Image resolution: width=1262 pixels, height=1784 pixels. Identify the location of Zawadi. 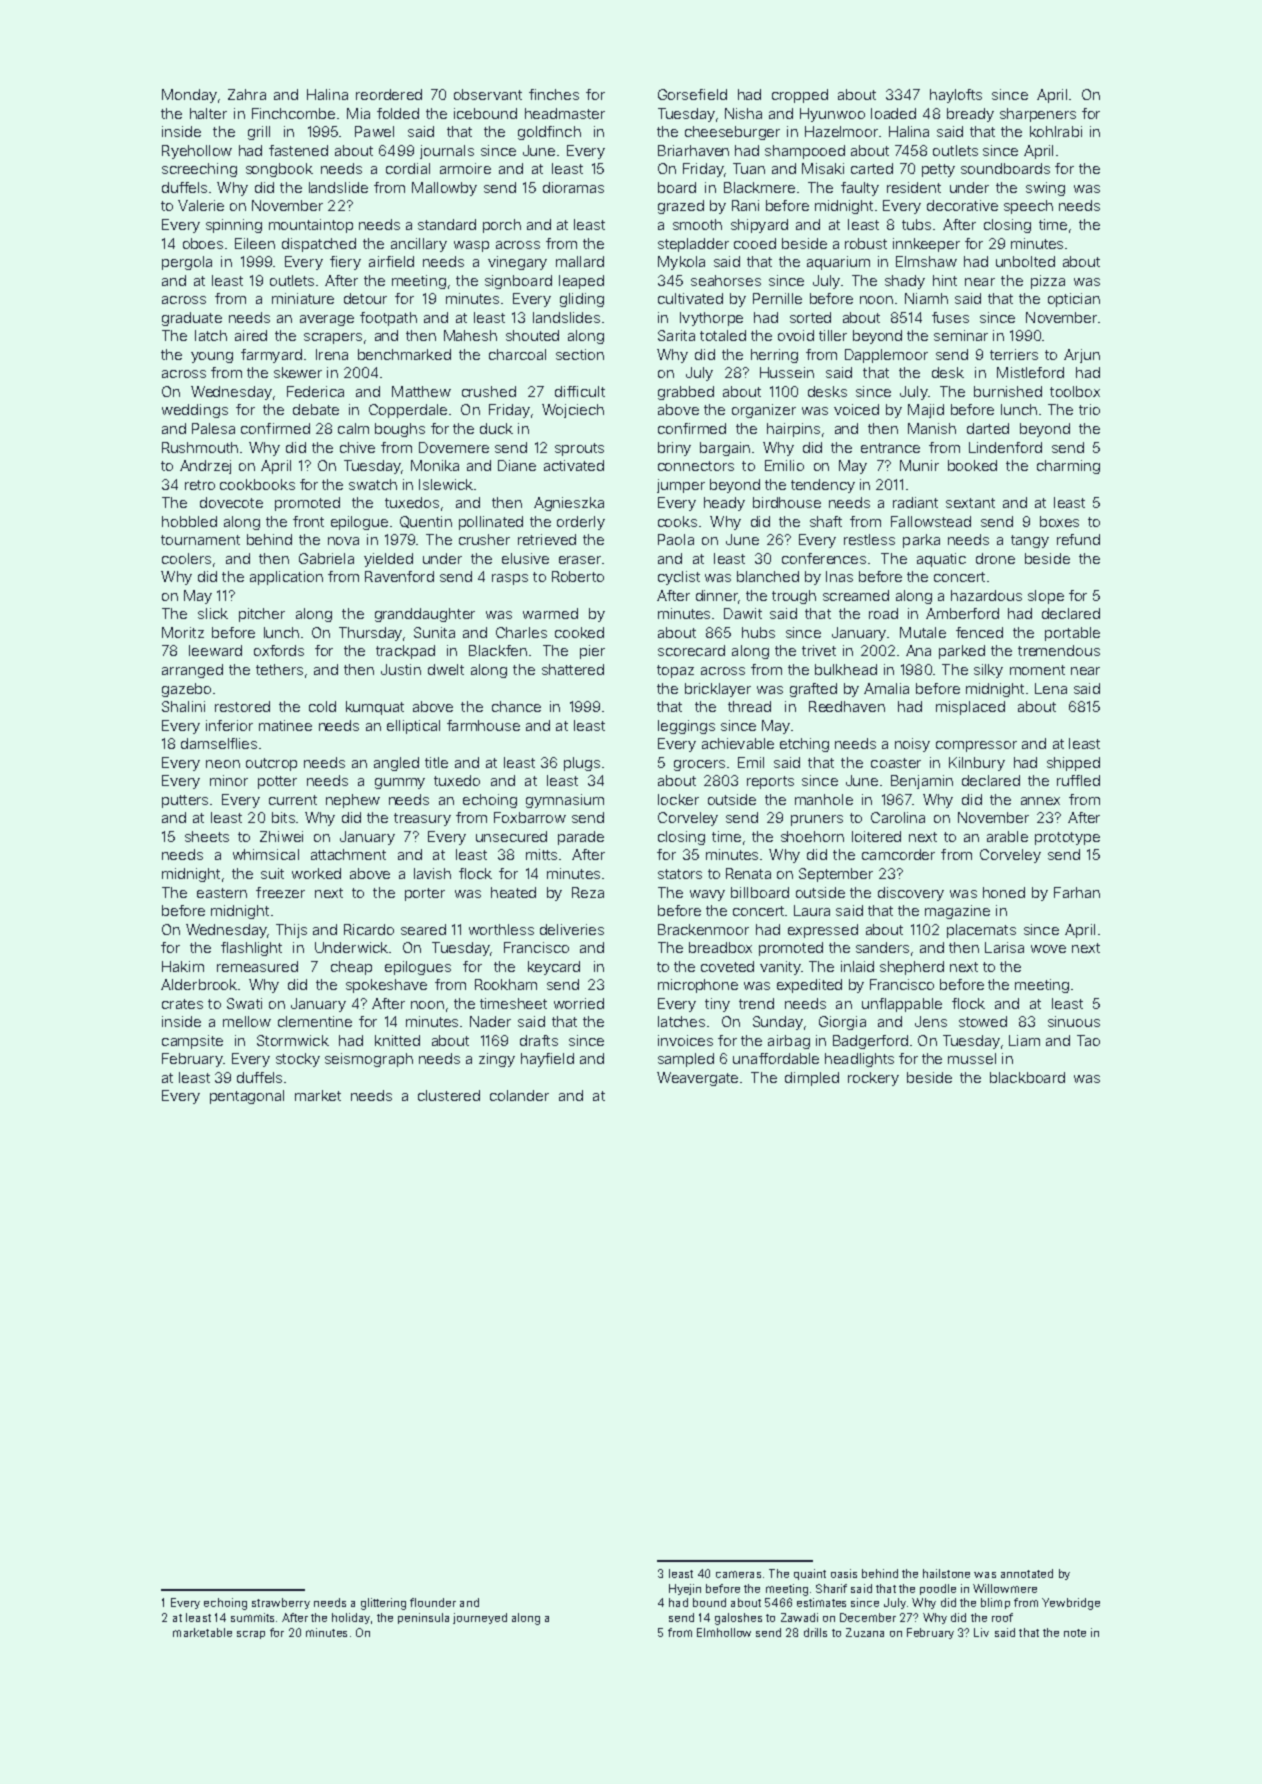
(799, 1617).
